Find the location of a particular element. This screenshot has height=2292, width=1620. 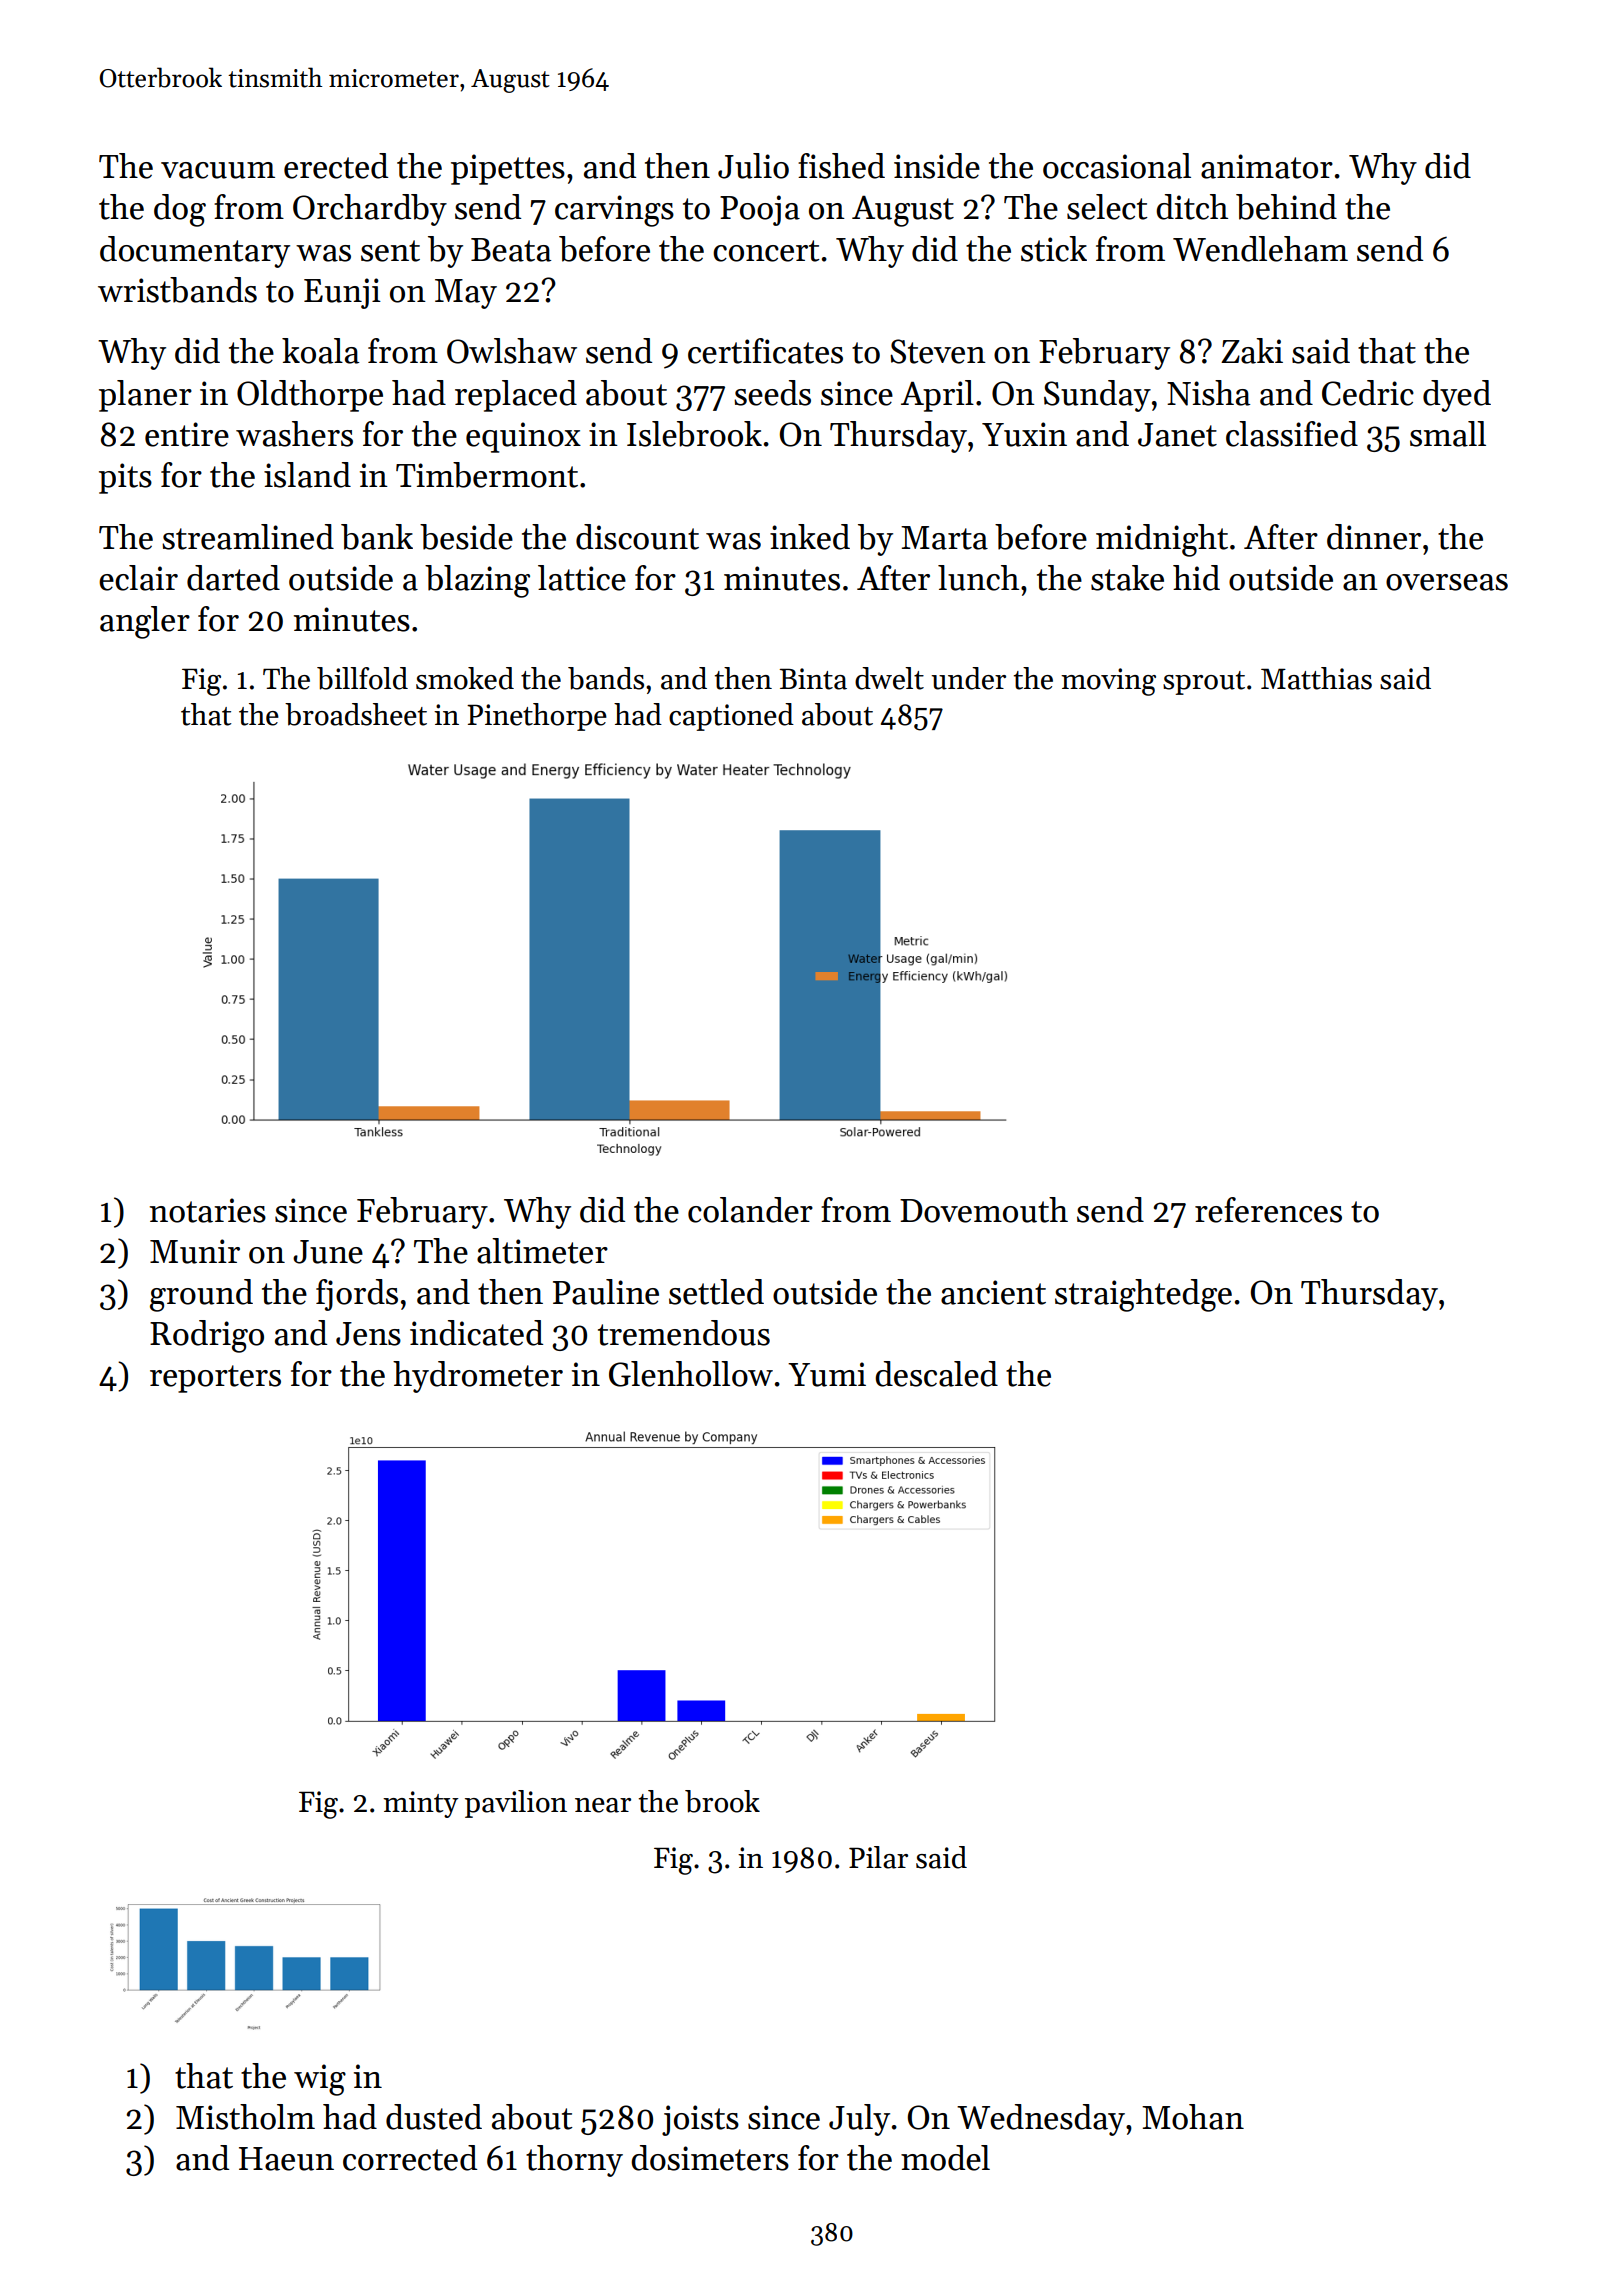

ditch is located at coordinates (1192, 207).
